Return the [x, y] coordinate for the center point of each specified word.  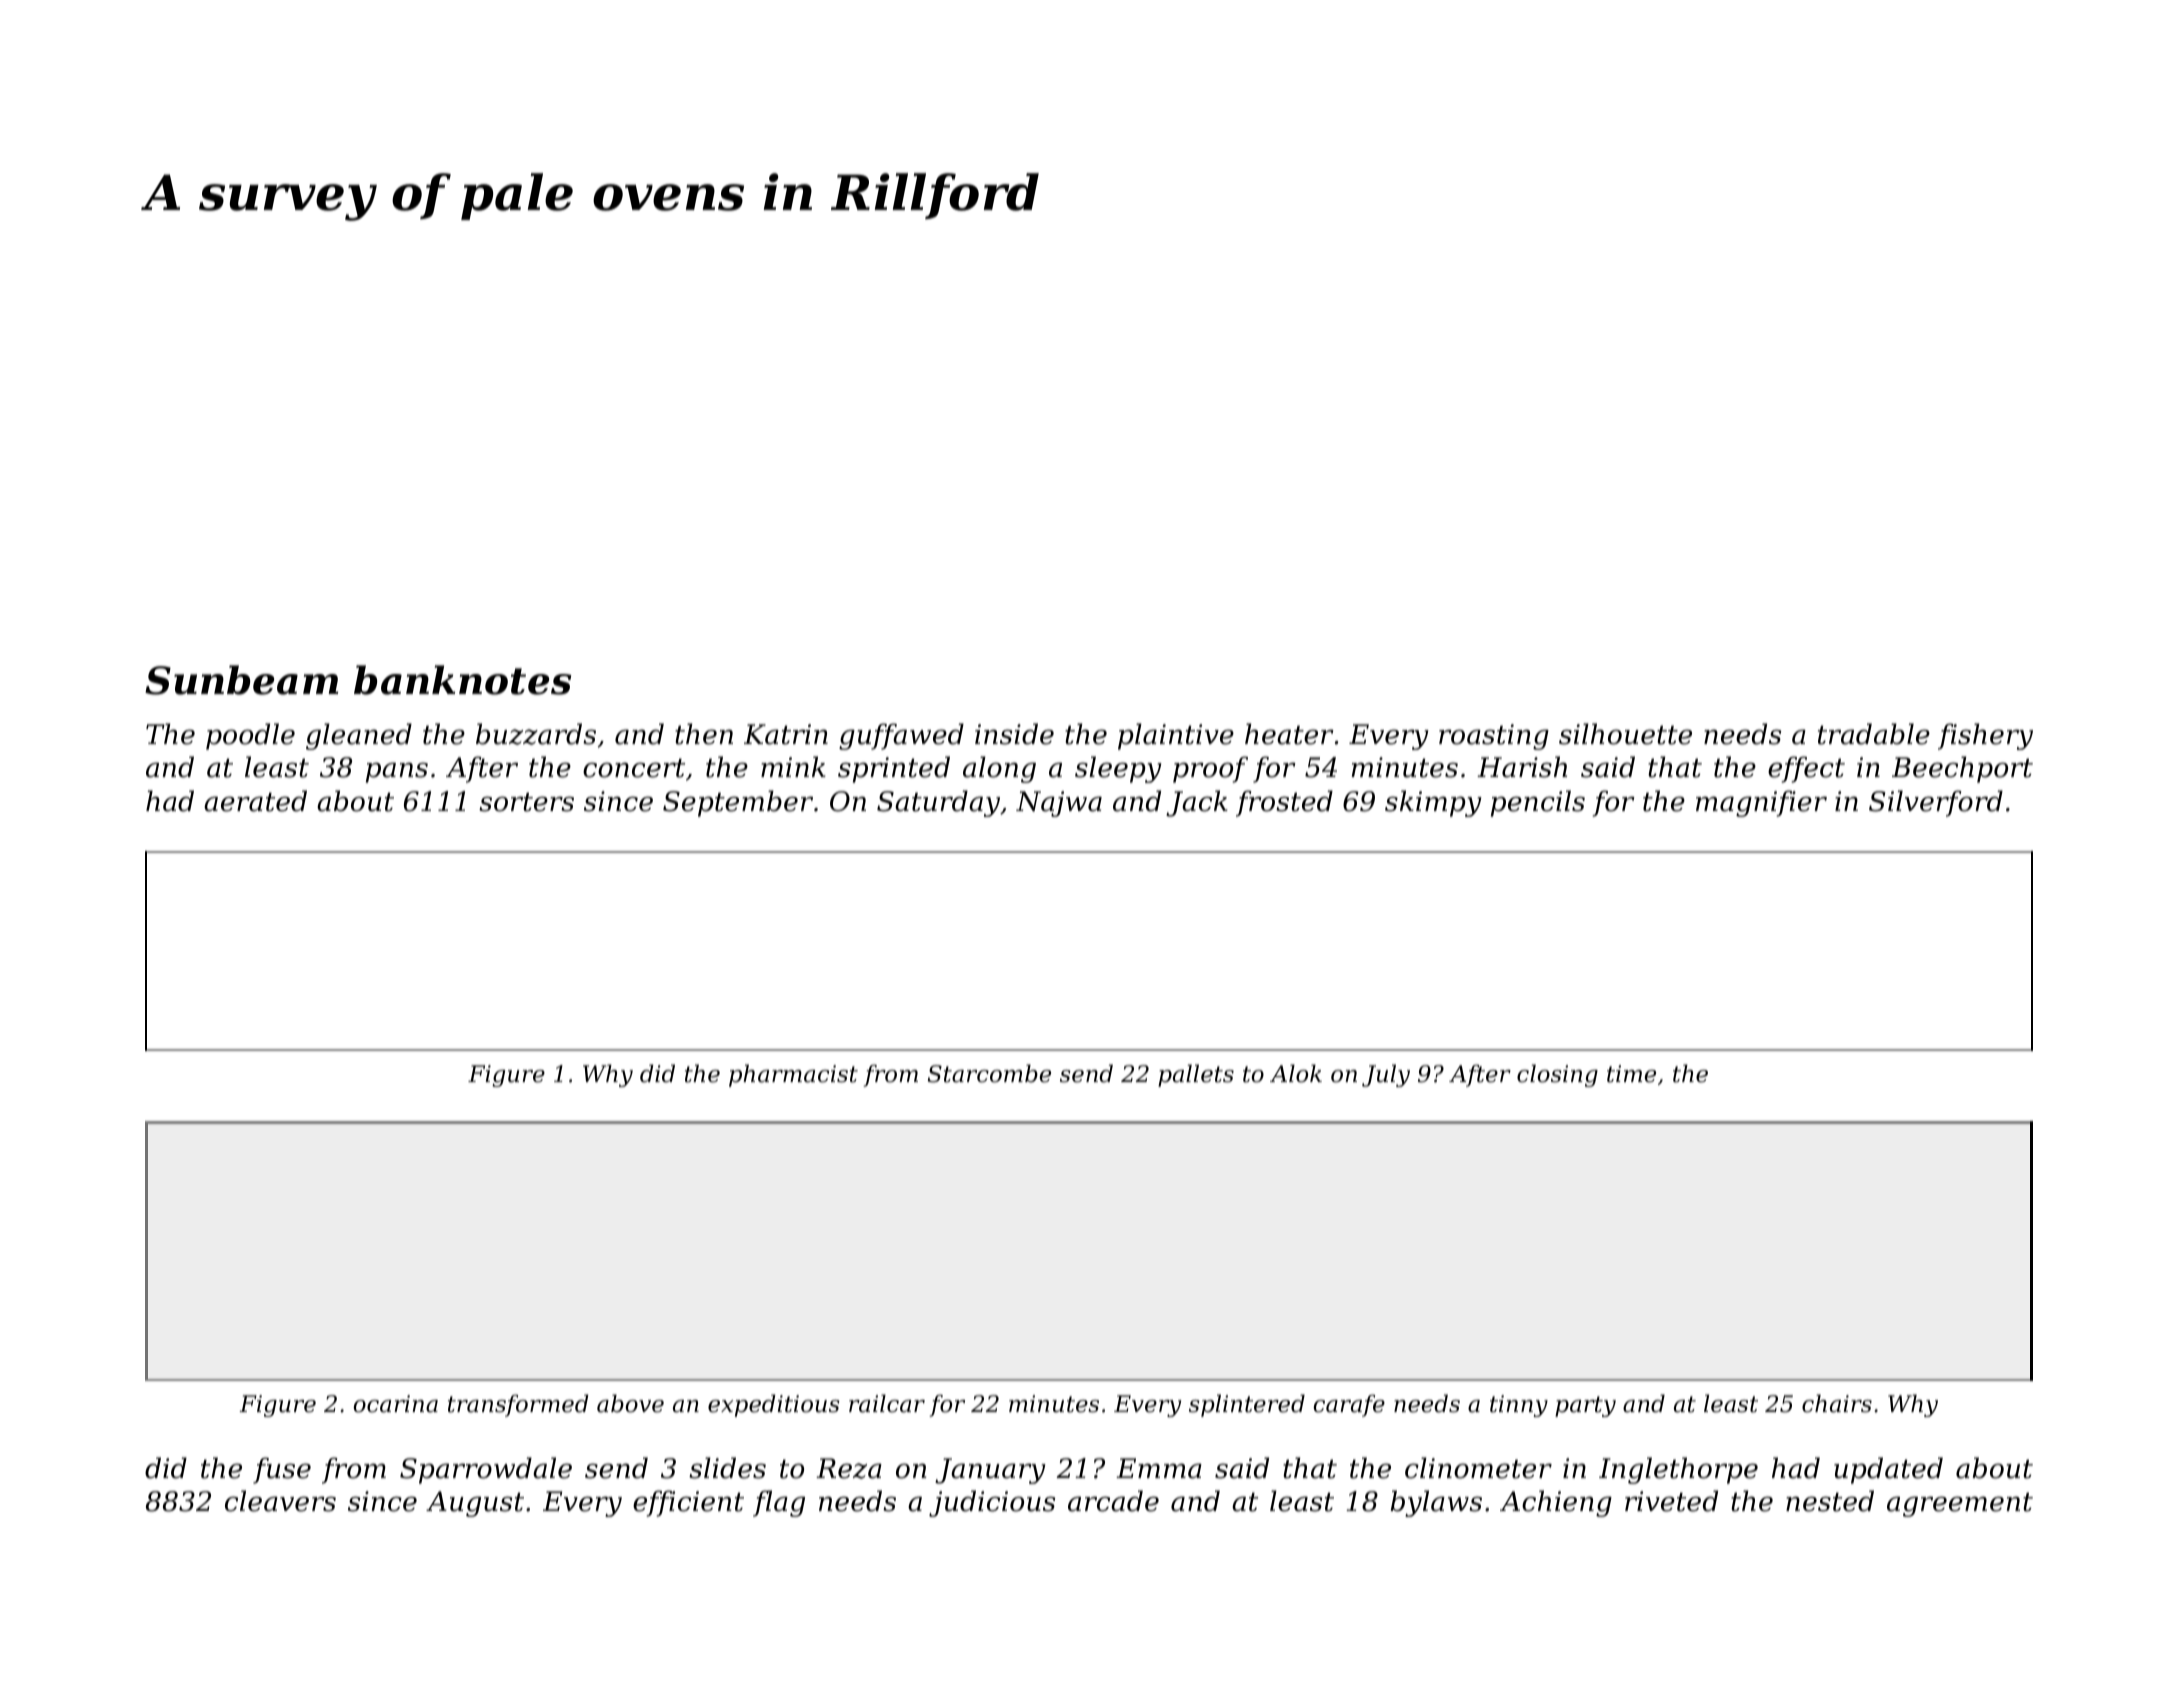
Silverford [1936, 803]
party [1585, 1406]
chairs [1837, 1403]
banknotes [462, 680]
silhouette [1625, 734]
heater [1289, 734]
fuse [282, 1470]
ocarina [395, 1404]
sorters [526, 802]
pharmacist [793, 1075]
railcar [887, 1403]
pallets [1196, 1075]
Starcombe [989, 1073]
